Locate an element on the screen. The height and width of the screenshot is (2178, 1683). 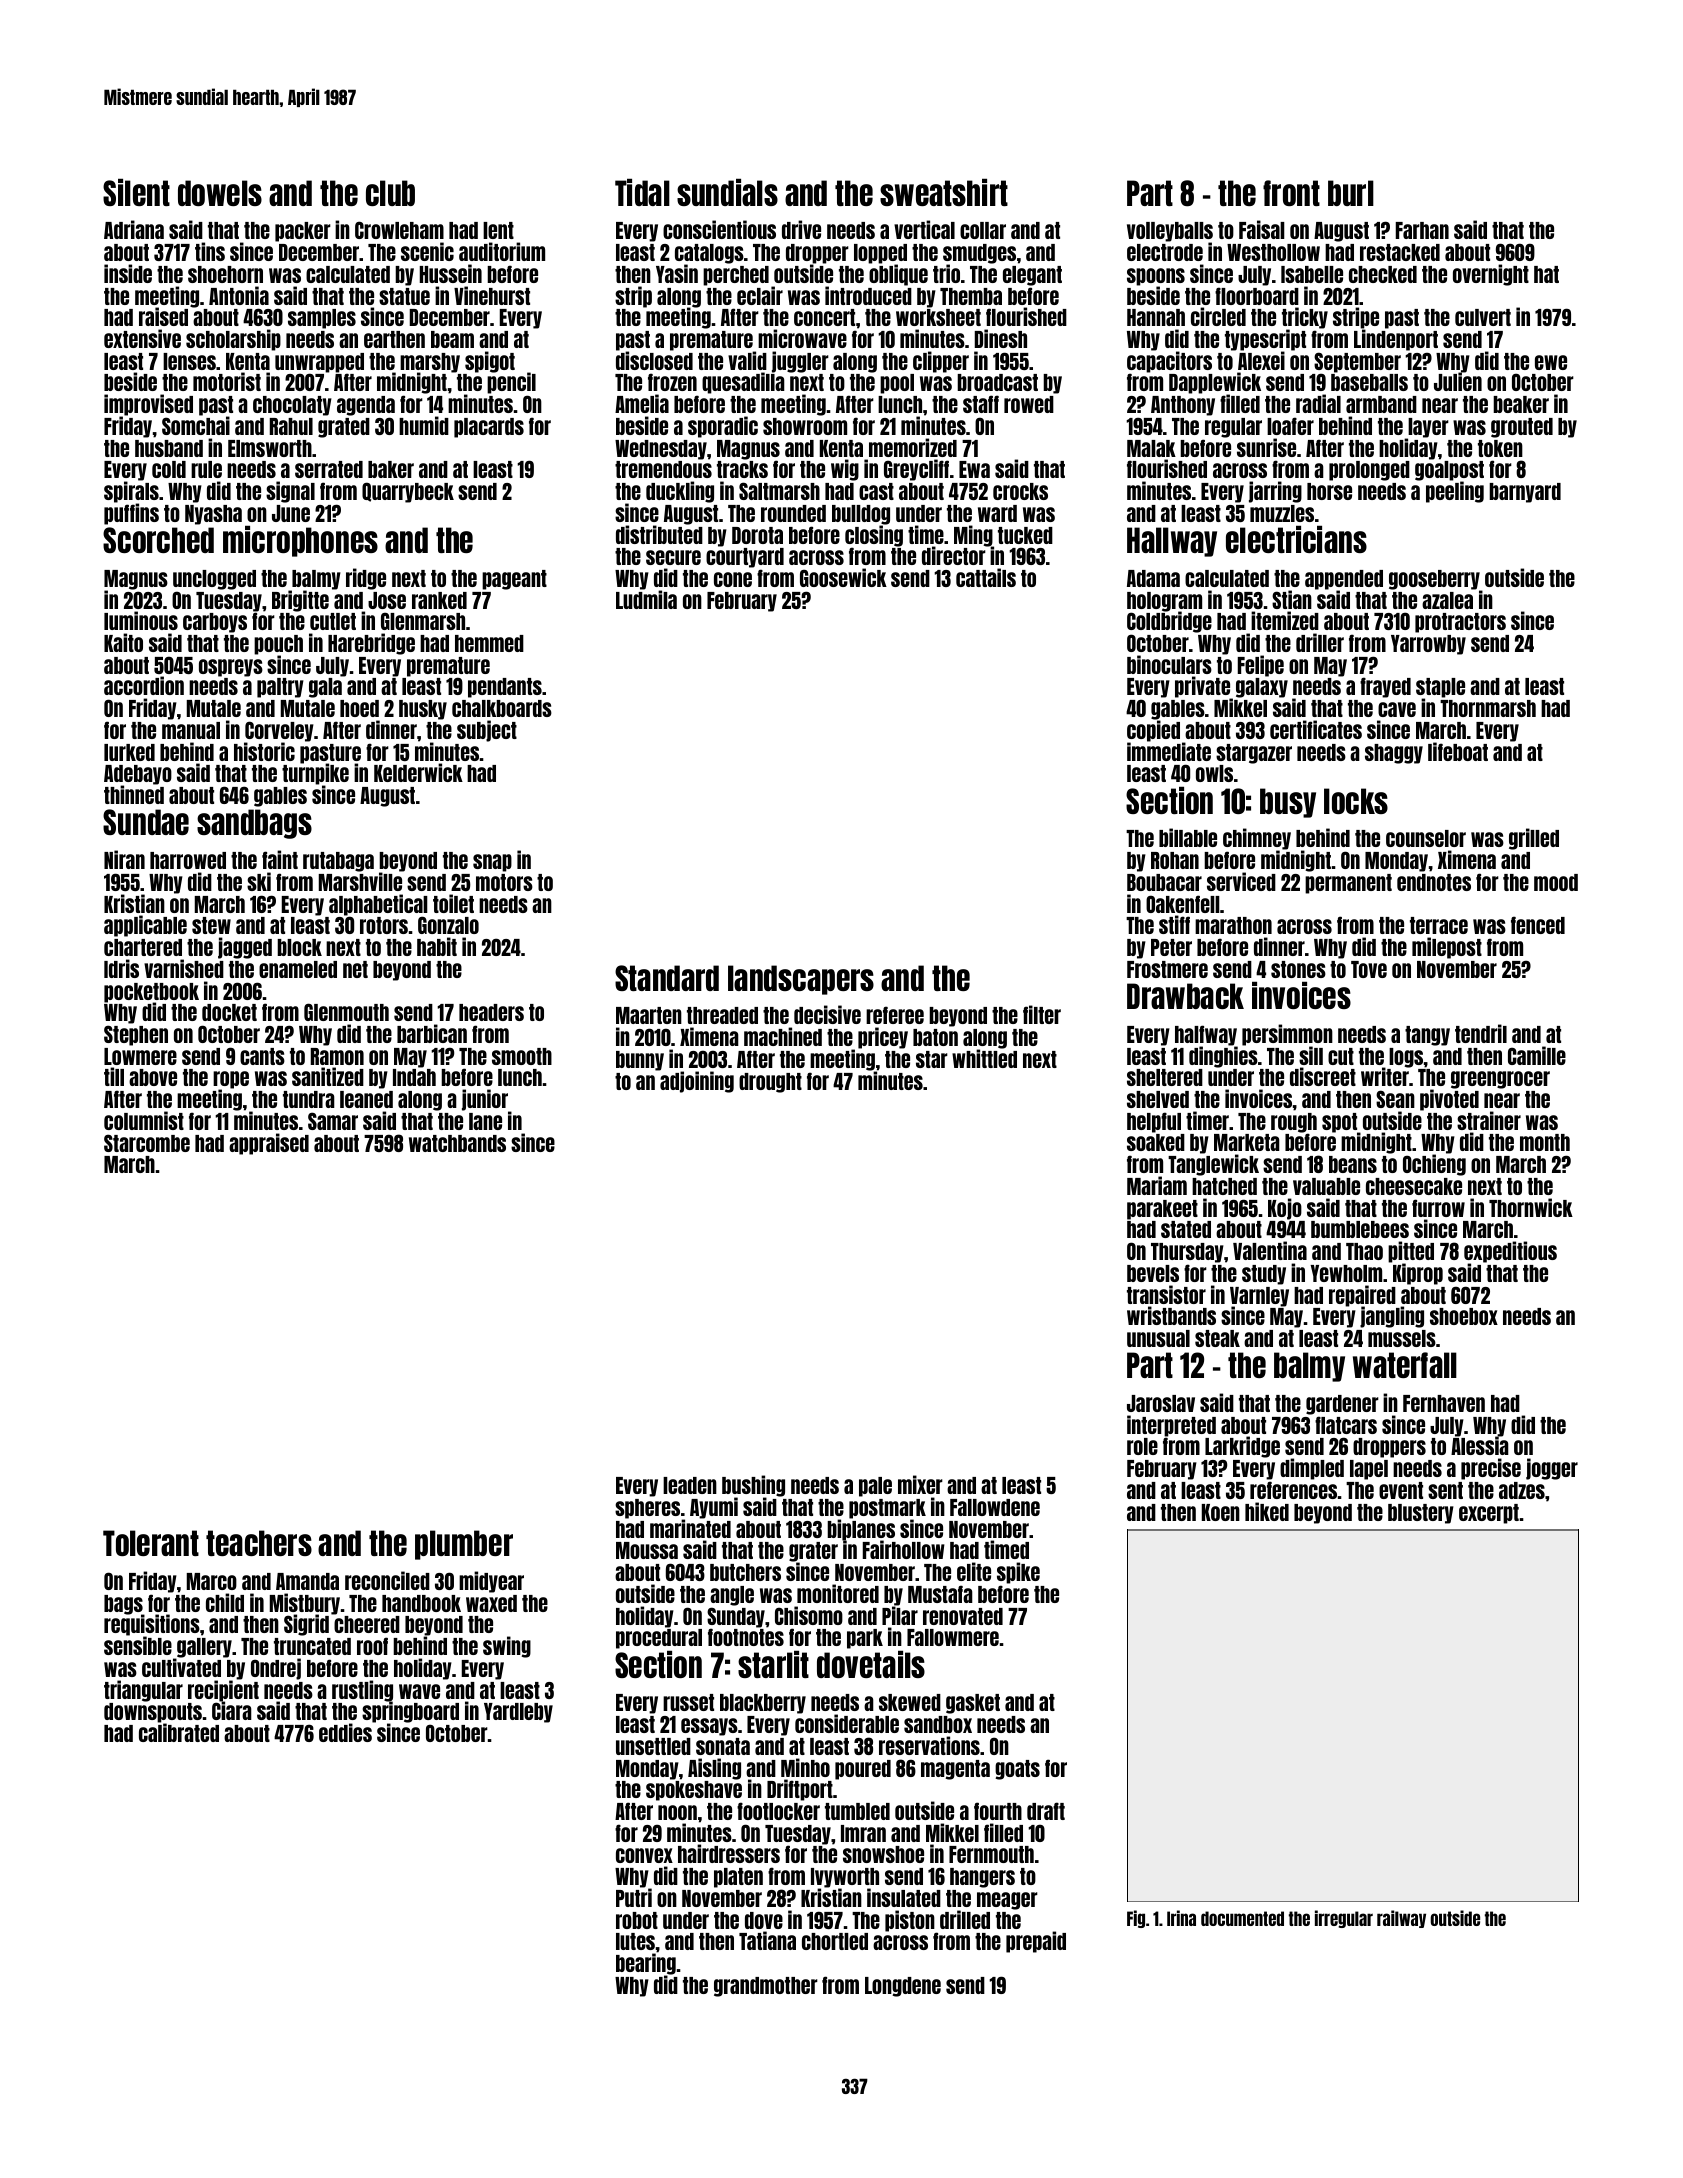
shoehorn is located at coordinates (225, 274).
